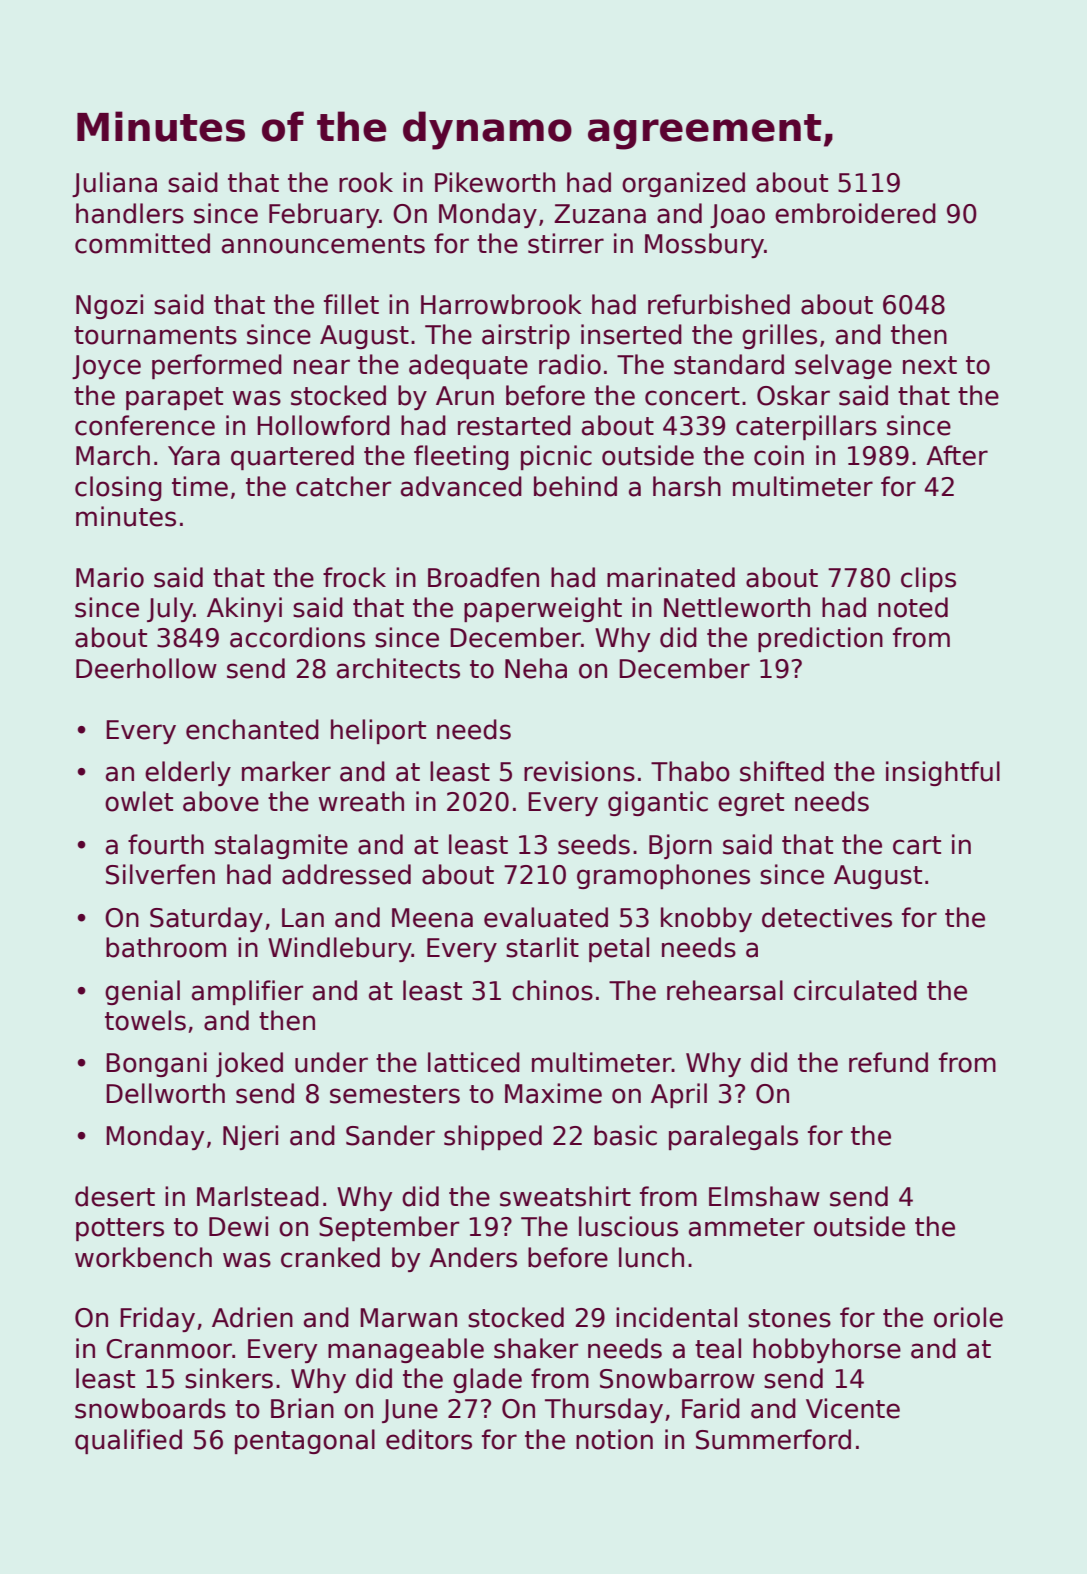 The width and height of the screenshot is (1087, 1574). What do you see at coordinates (843, 366) in the screenshot?
I see `selvage` at bounding box center [843, 366].
